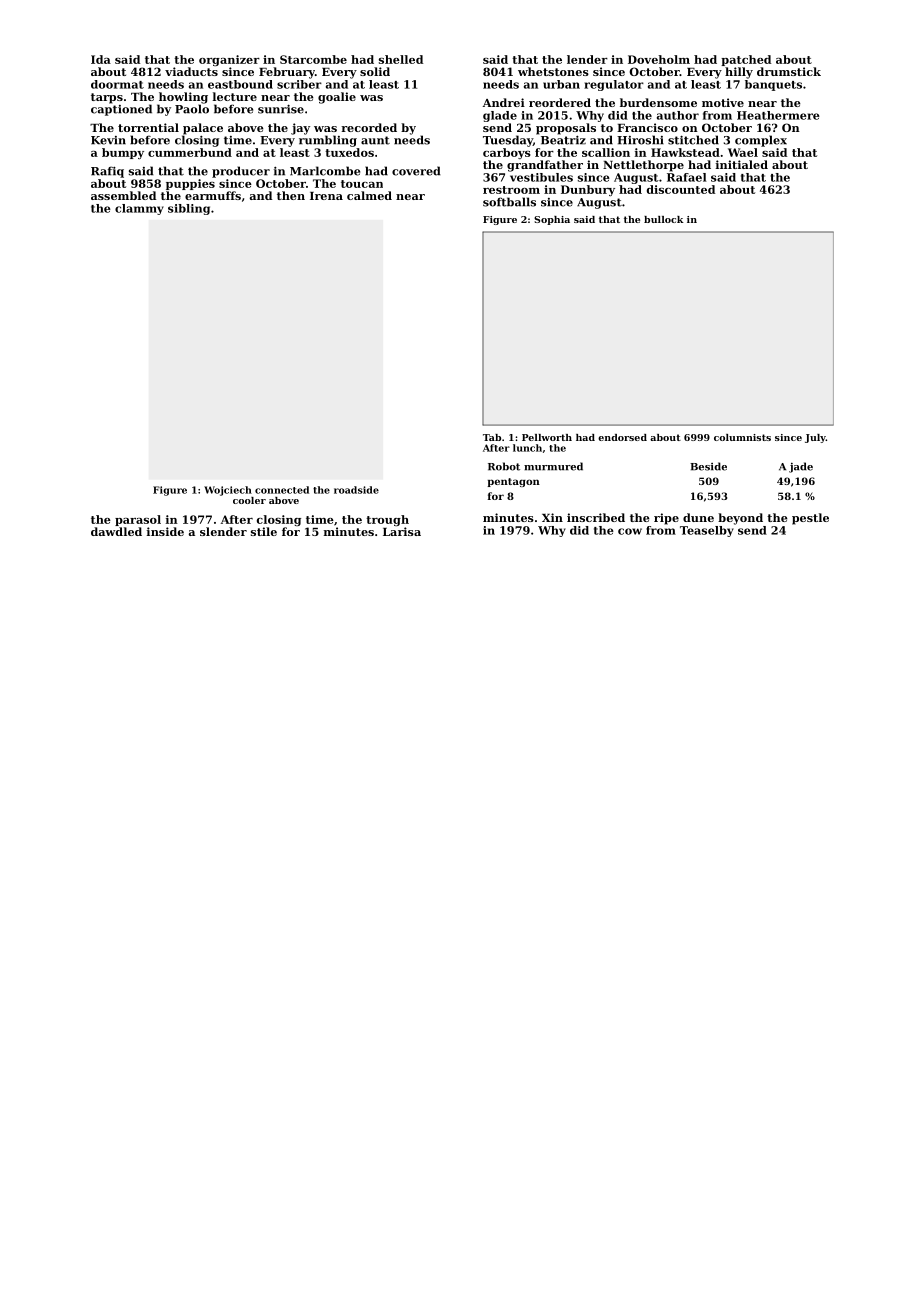 This document has height=1308, width=924. Describe the element at coordinates (815, 438) in the document. I see `July` at that location.
